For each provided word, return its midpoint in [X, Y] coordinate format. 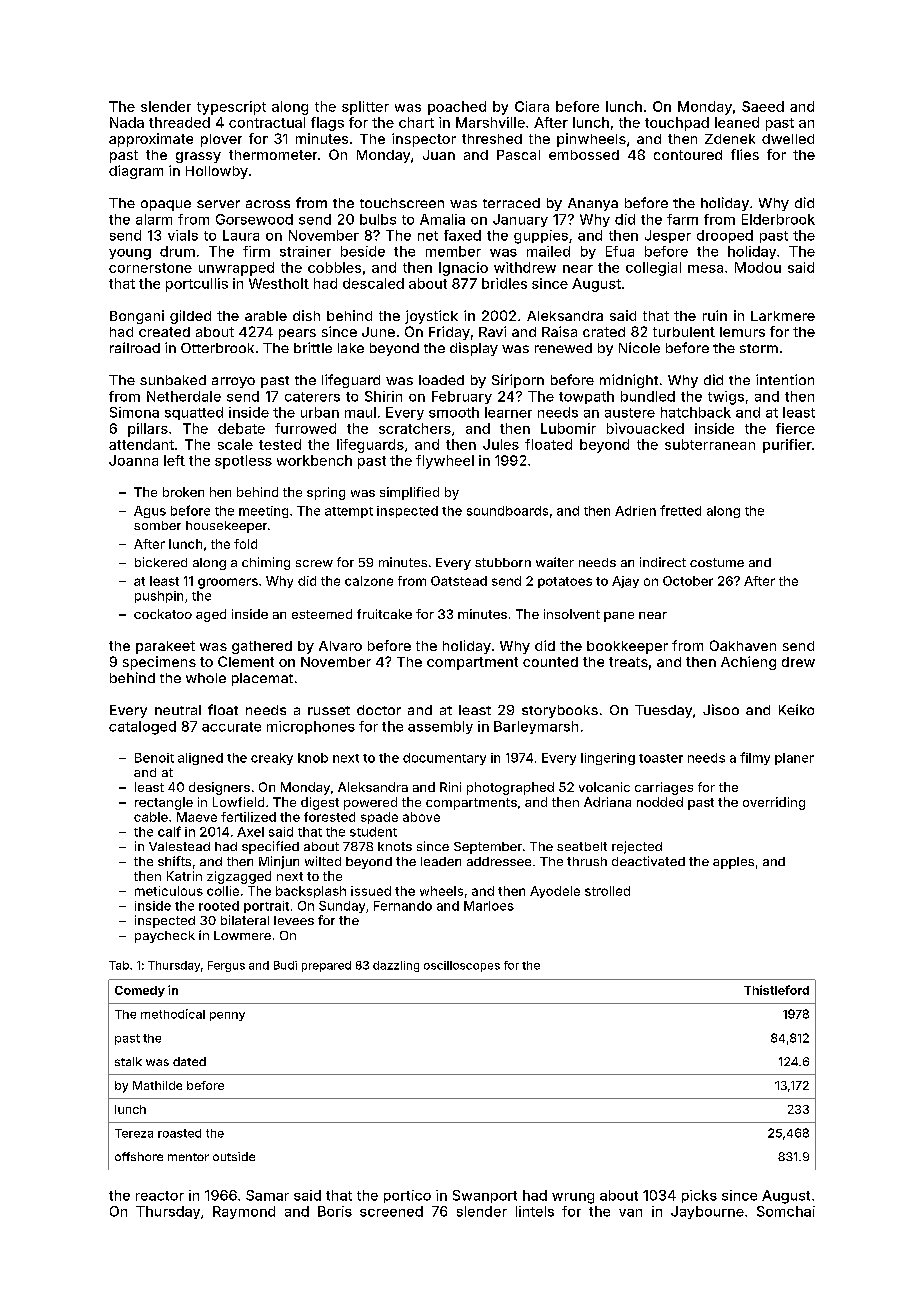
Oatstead [459, 581]
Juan [439, 155]
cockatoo [163, 614]
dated [189, 1061]
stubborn [503, 562]
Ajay [625, 582]
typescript [231, 108]
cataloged [142, 728]
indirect [663, 562]
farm [682, 219]
